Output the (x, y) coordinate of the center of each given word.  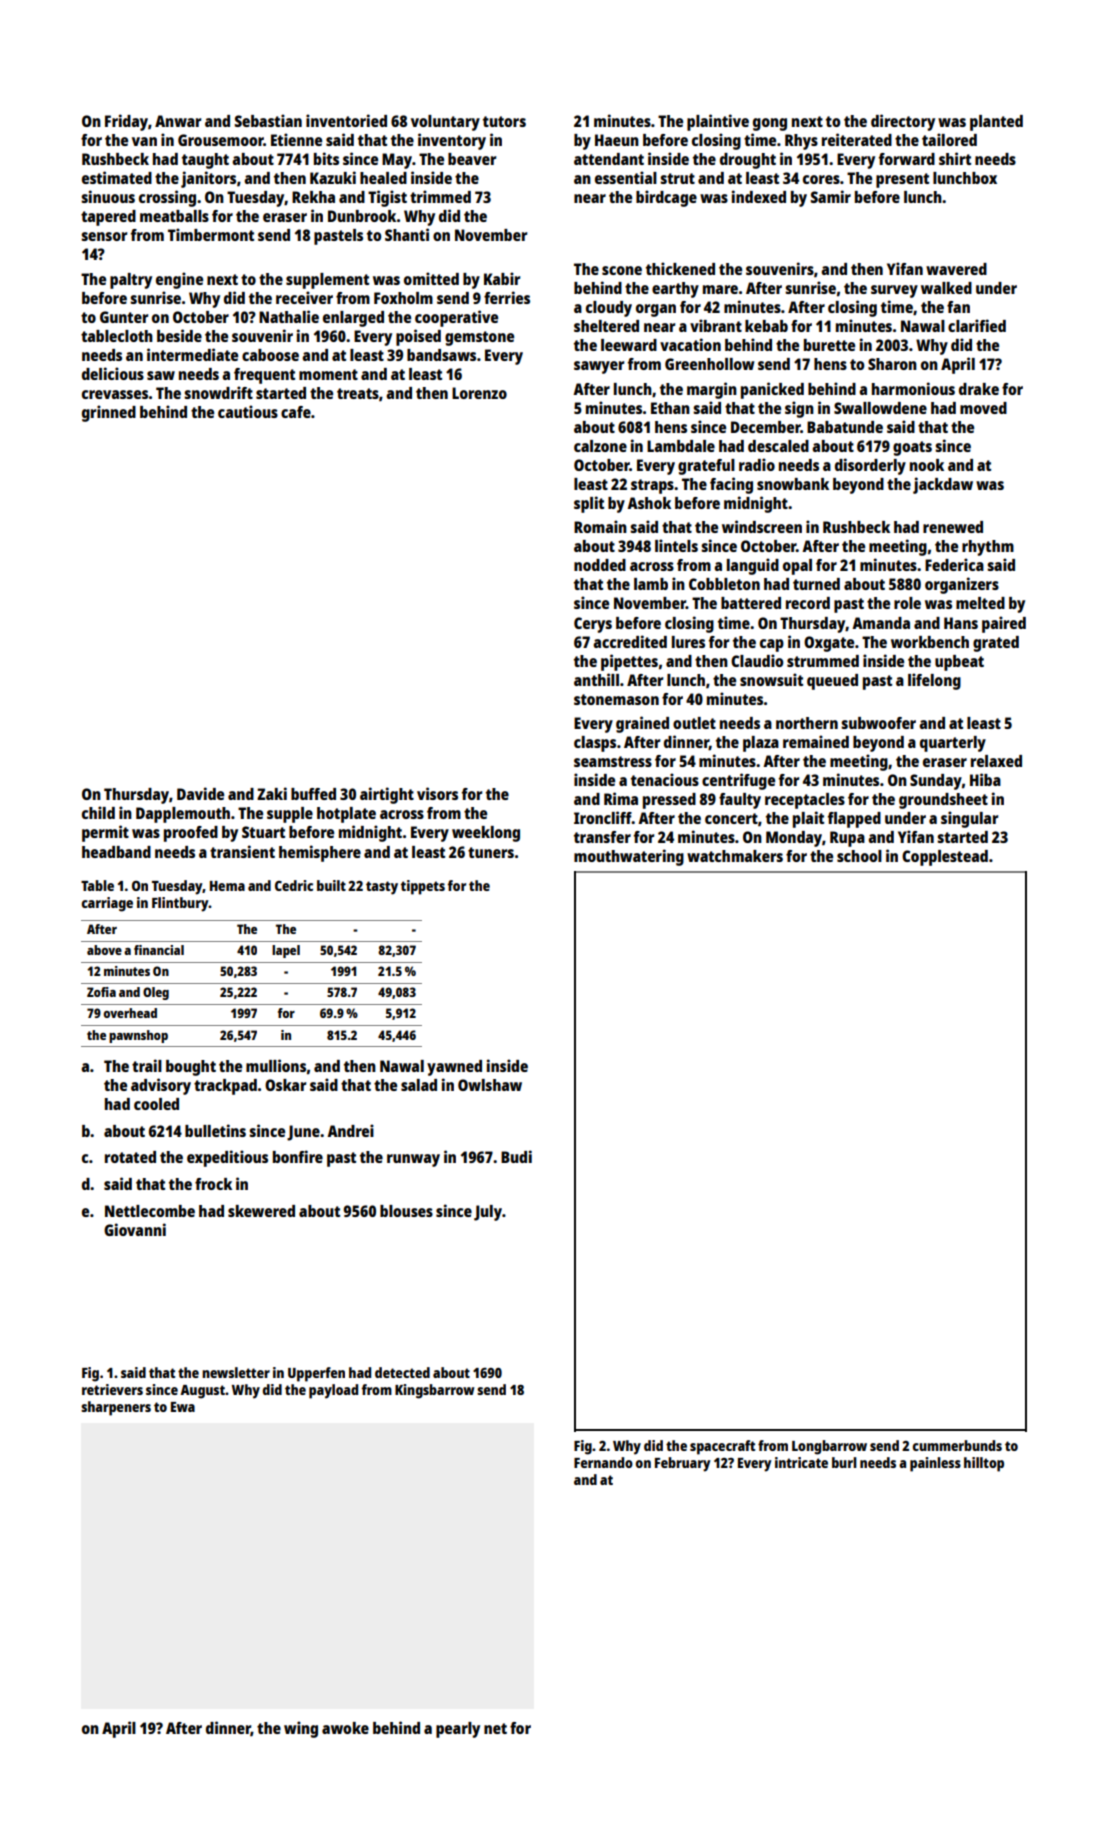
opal (797, 567)
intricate (801, 1462)
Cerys (593, 625)
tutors (504, 121)
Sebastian (268, 120)
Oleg (156, 993)
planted (996, 123)
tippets (423, 887)
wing (301, 1729)
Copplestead (945, 858)
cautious (248, 411)
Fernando (603, 1462)
